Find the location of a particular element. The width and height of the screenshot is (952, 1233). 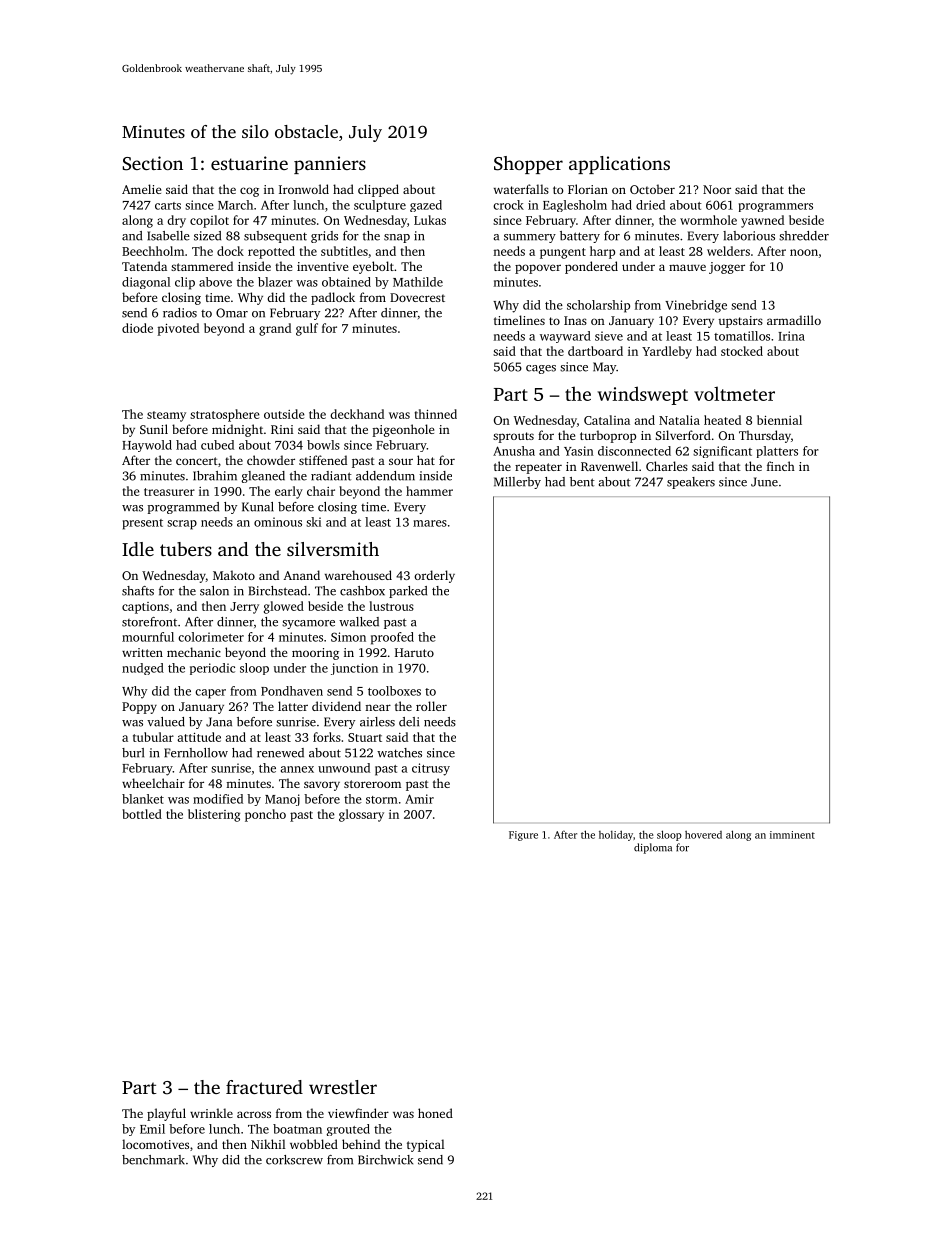

holiday is located at coordinates (616, 835).
